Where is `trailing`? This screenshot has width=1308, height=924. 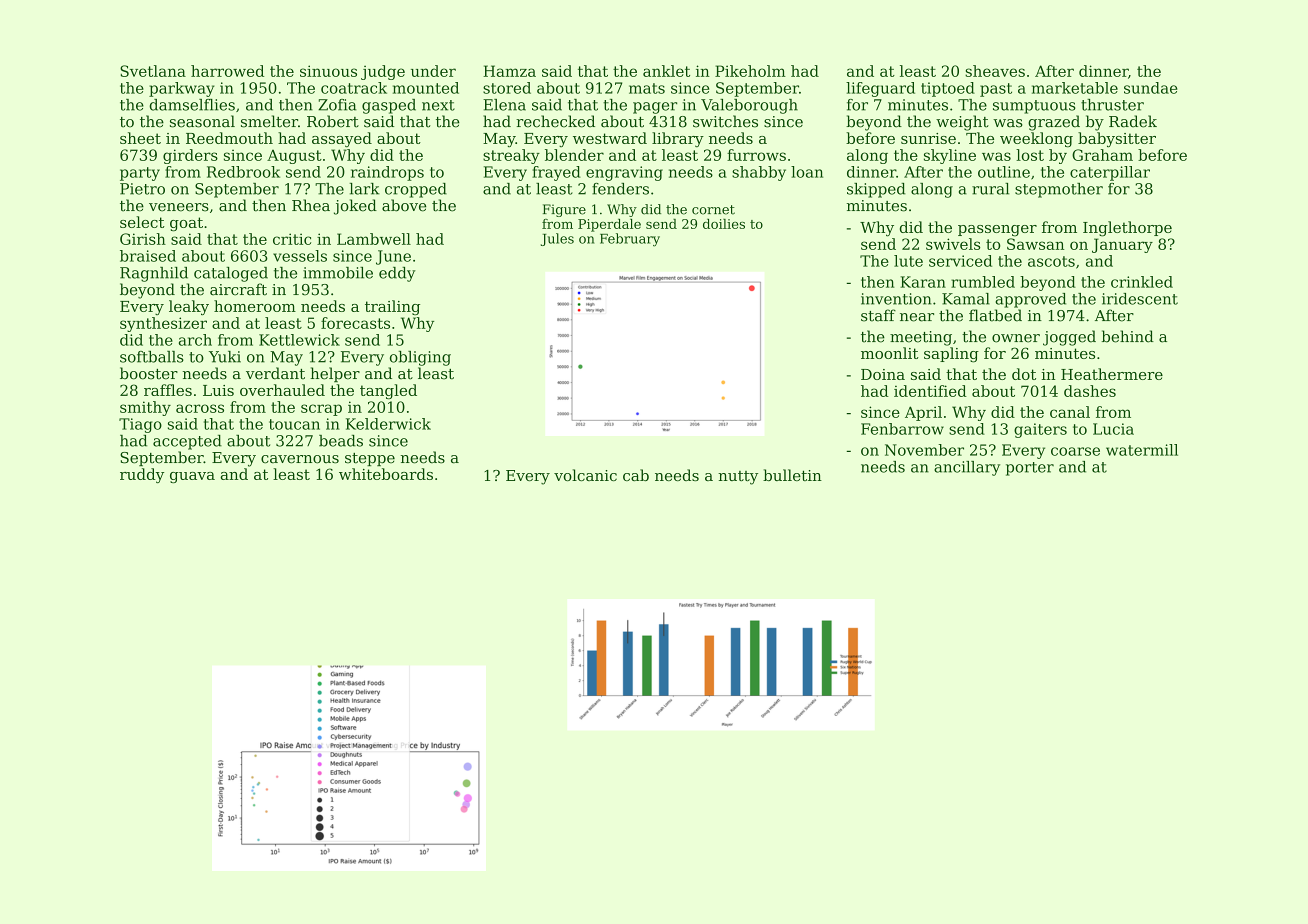
trailing is located at coordinates (392, 307).
